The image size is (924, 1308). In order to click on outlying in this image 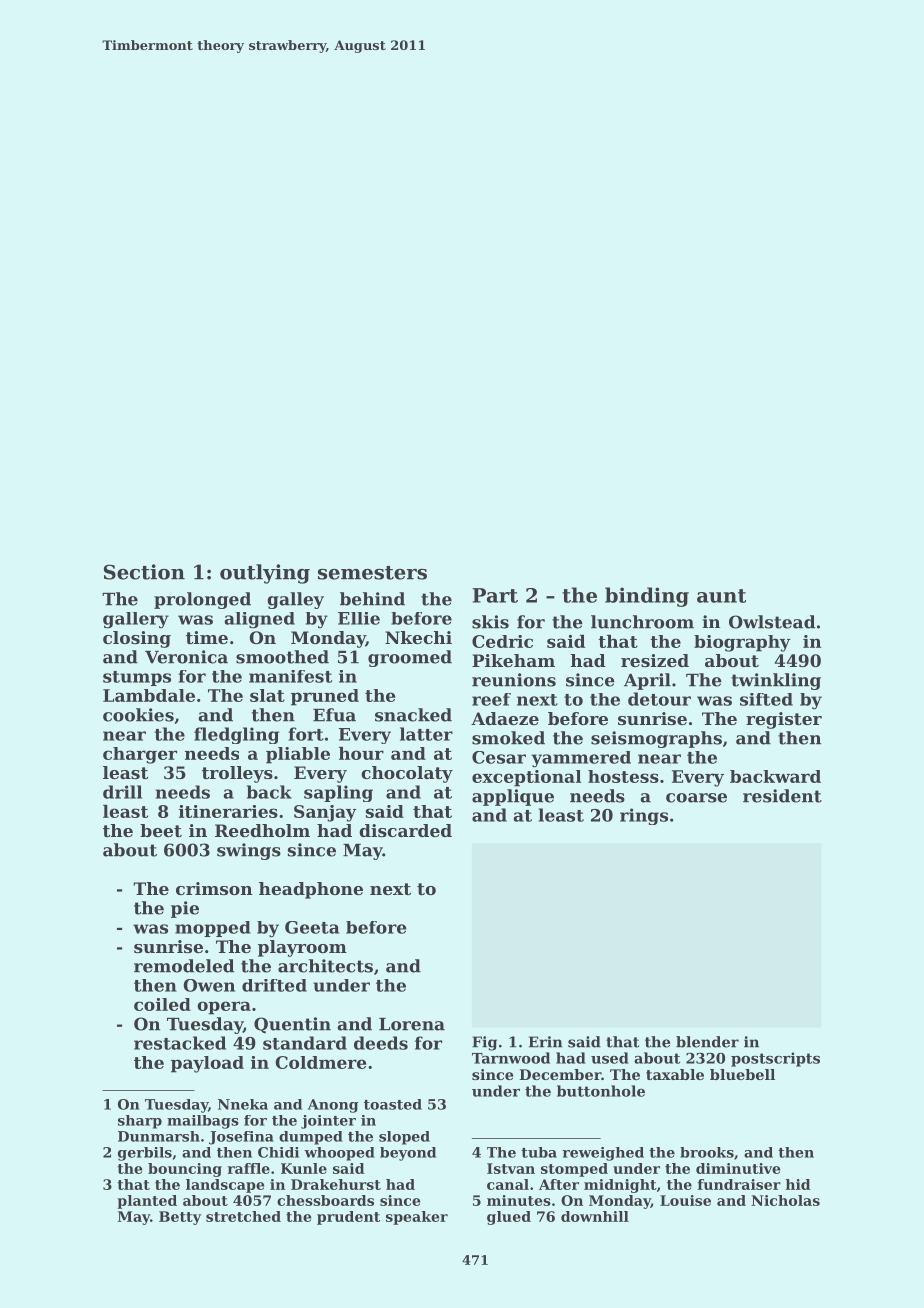, I will do `click(265, 574)`.
